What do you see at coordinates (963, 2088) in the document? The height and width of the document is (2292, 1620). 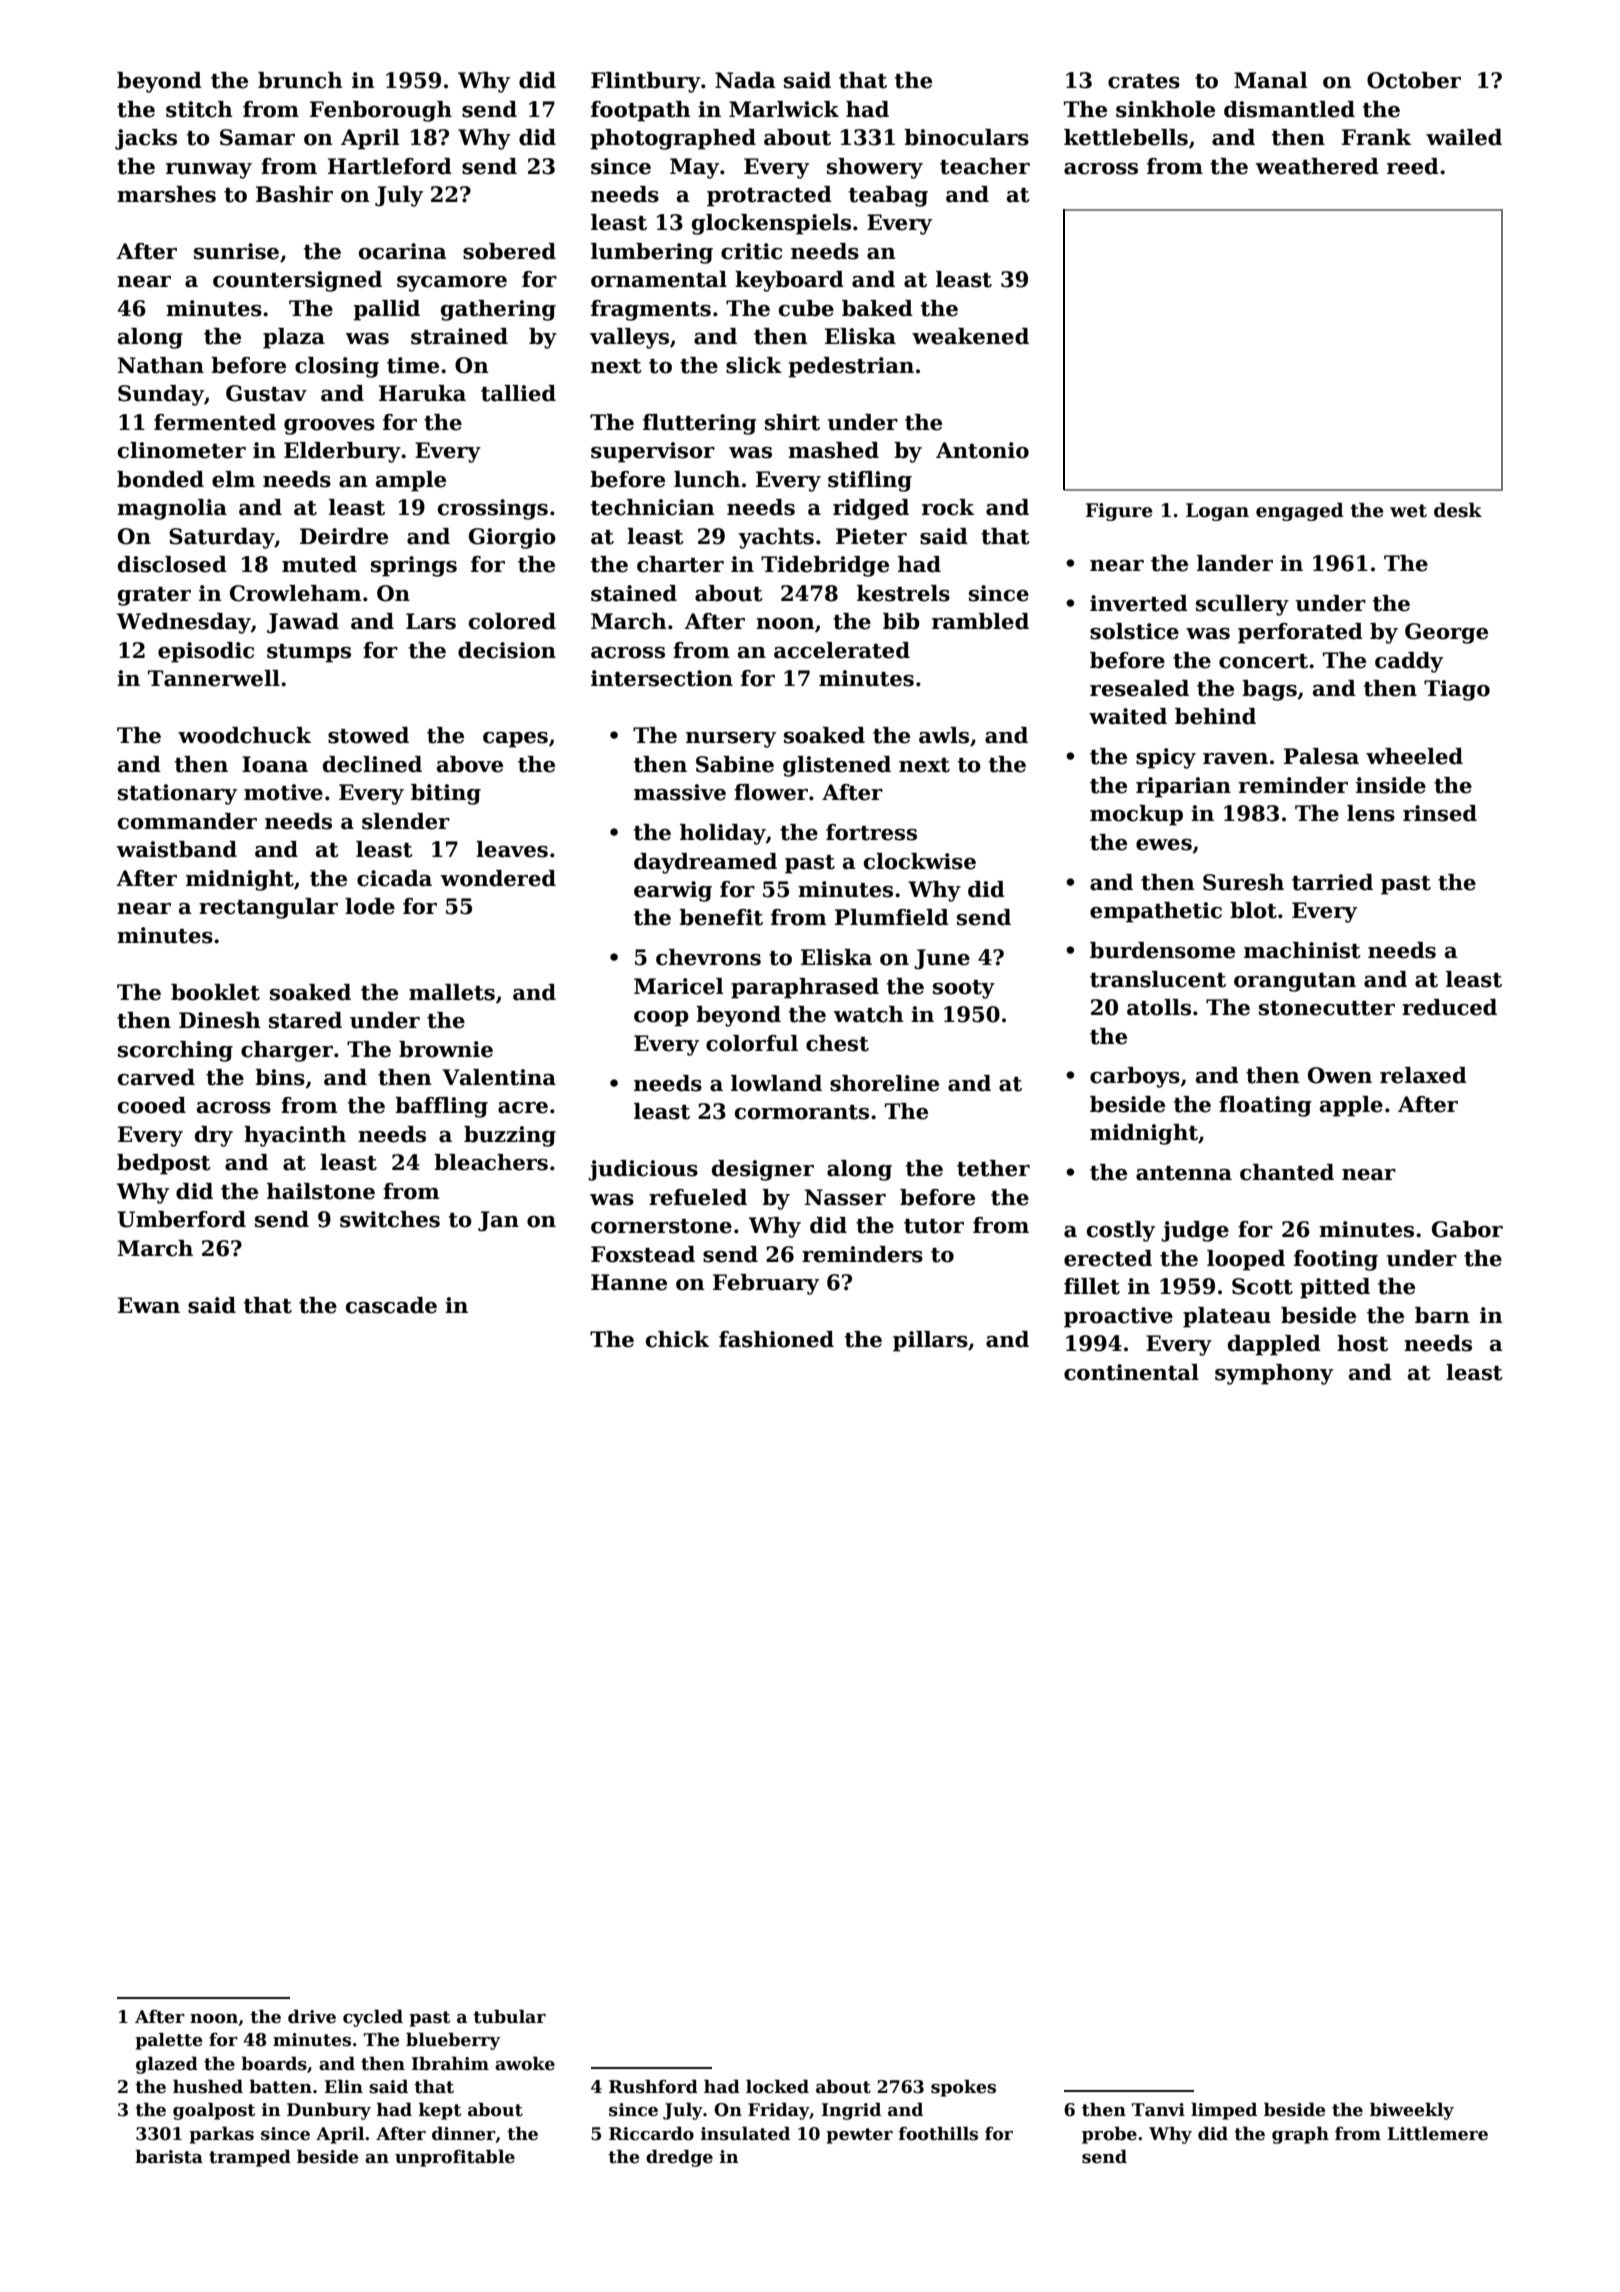 I see `spokes` at bounding box center [963, 2088].
